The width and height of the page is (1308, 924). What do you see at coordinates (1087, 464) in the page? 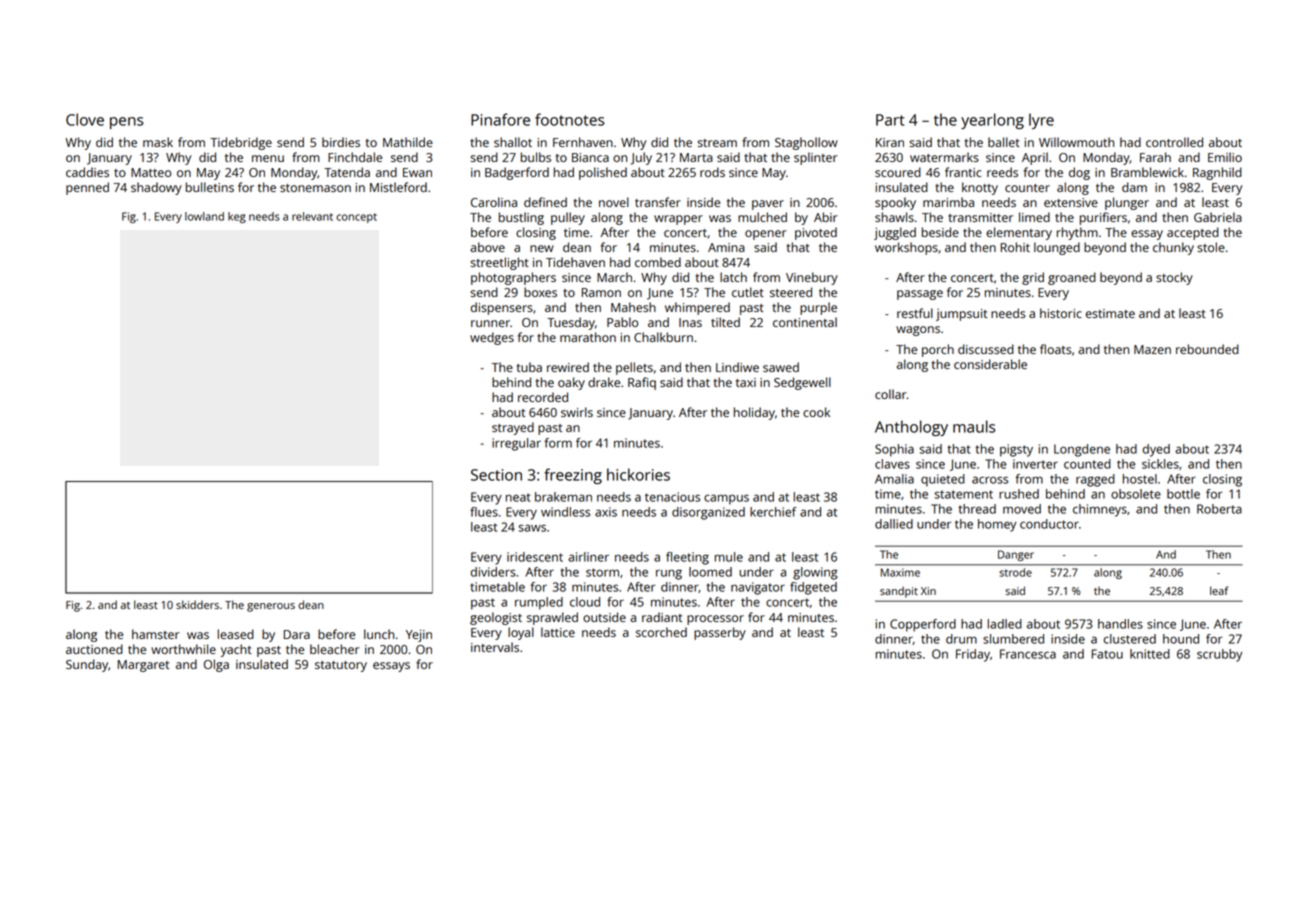
I see `counted` at bounding box center [1087, 464].
